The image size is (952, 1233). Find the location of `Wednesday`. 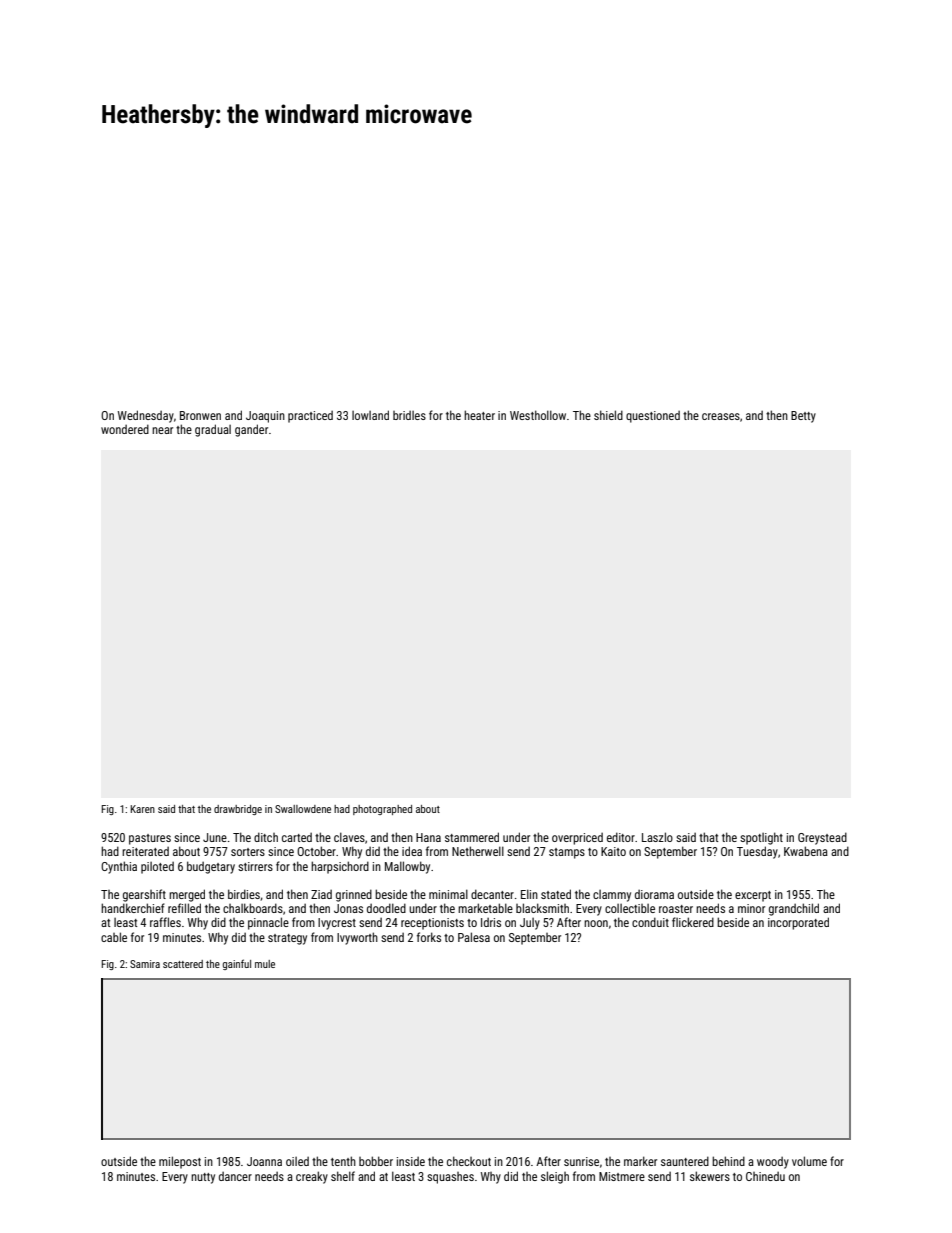

Wednesday is located at coordinates (146, 416).
